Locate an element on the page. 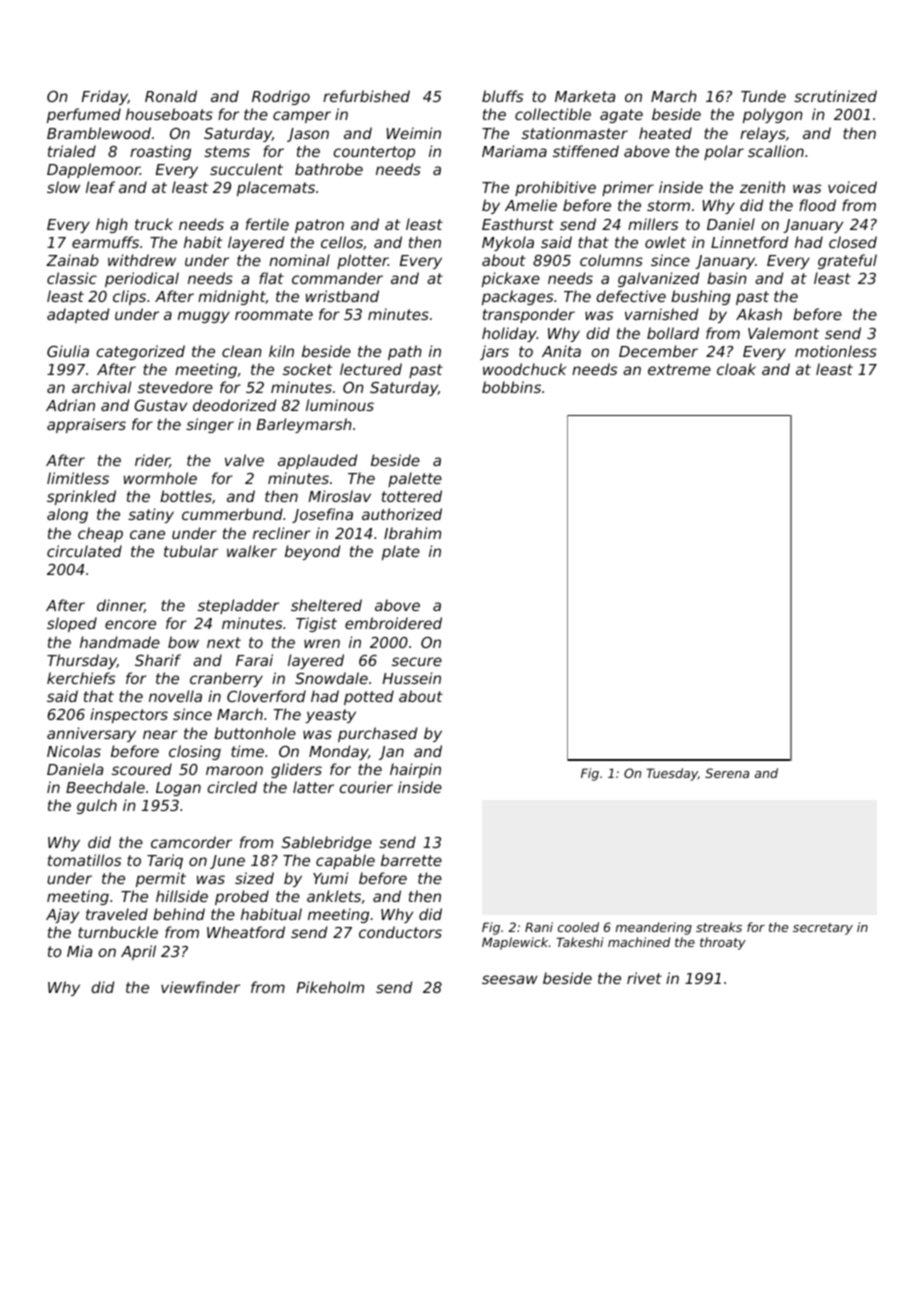 This document has width=924, height=1308. bluffs is located at coordinates (502, 96).
